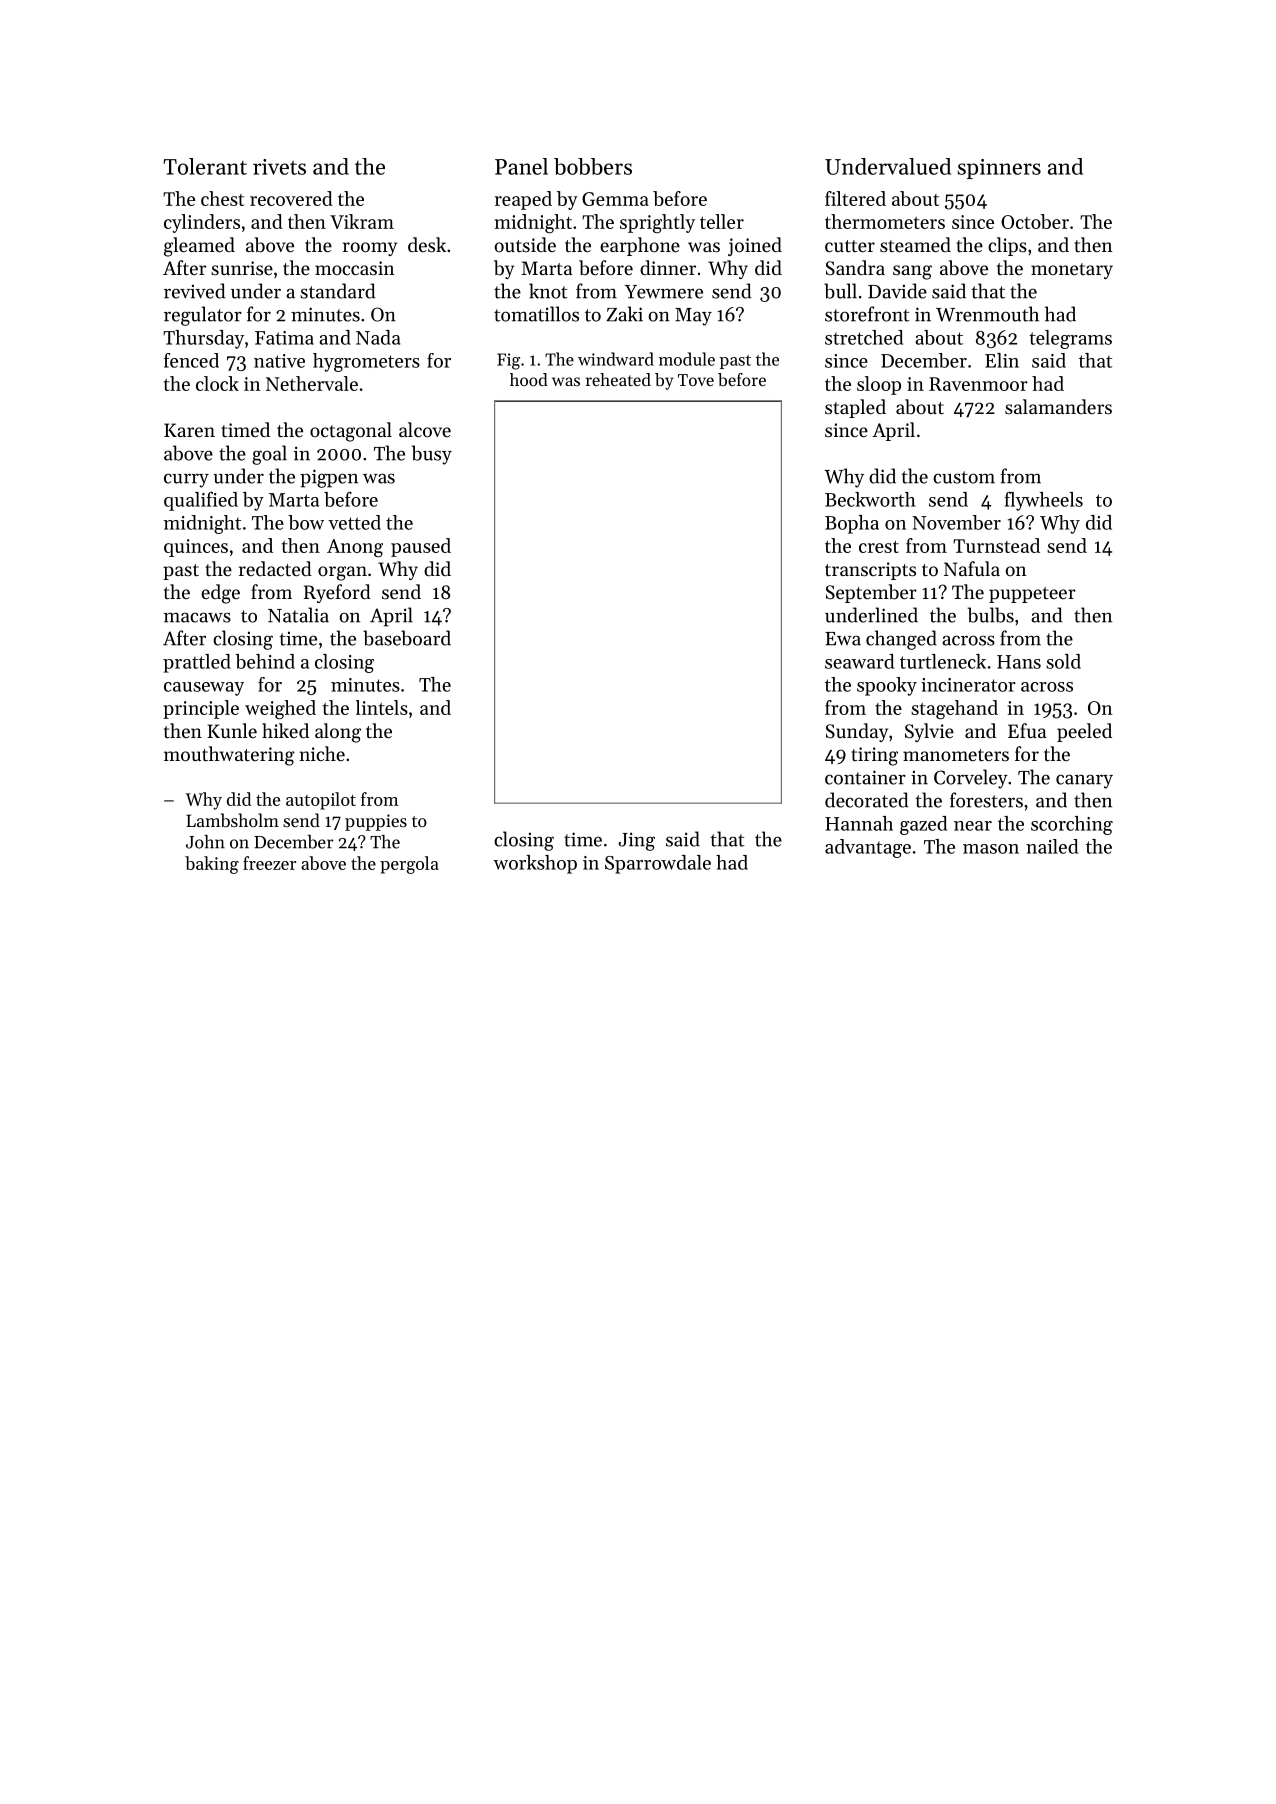  I want to click on teller, so click(722, 221).
